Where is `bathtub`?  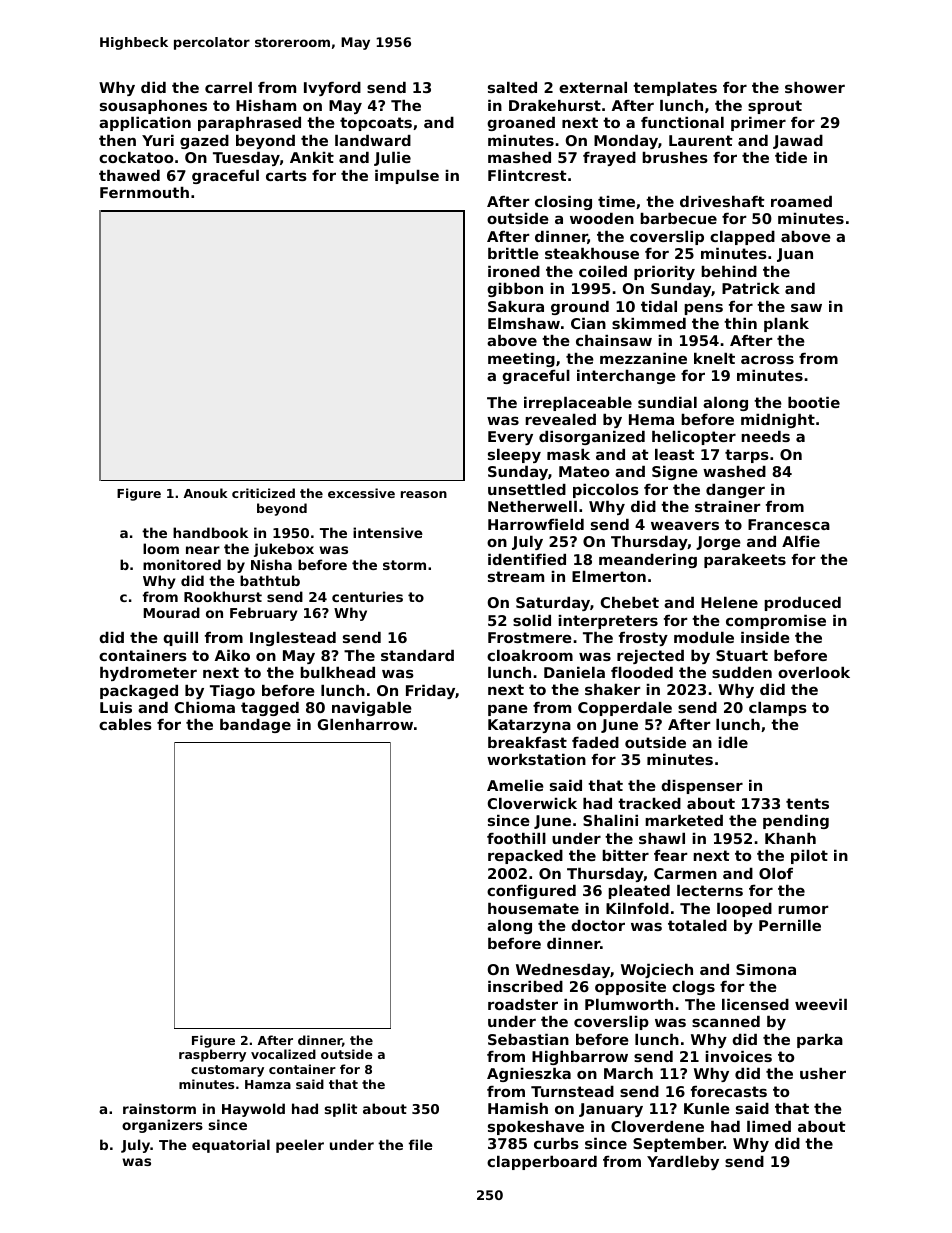 bathtub is located at coordinates (270, 580).
